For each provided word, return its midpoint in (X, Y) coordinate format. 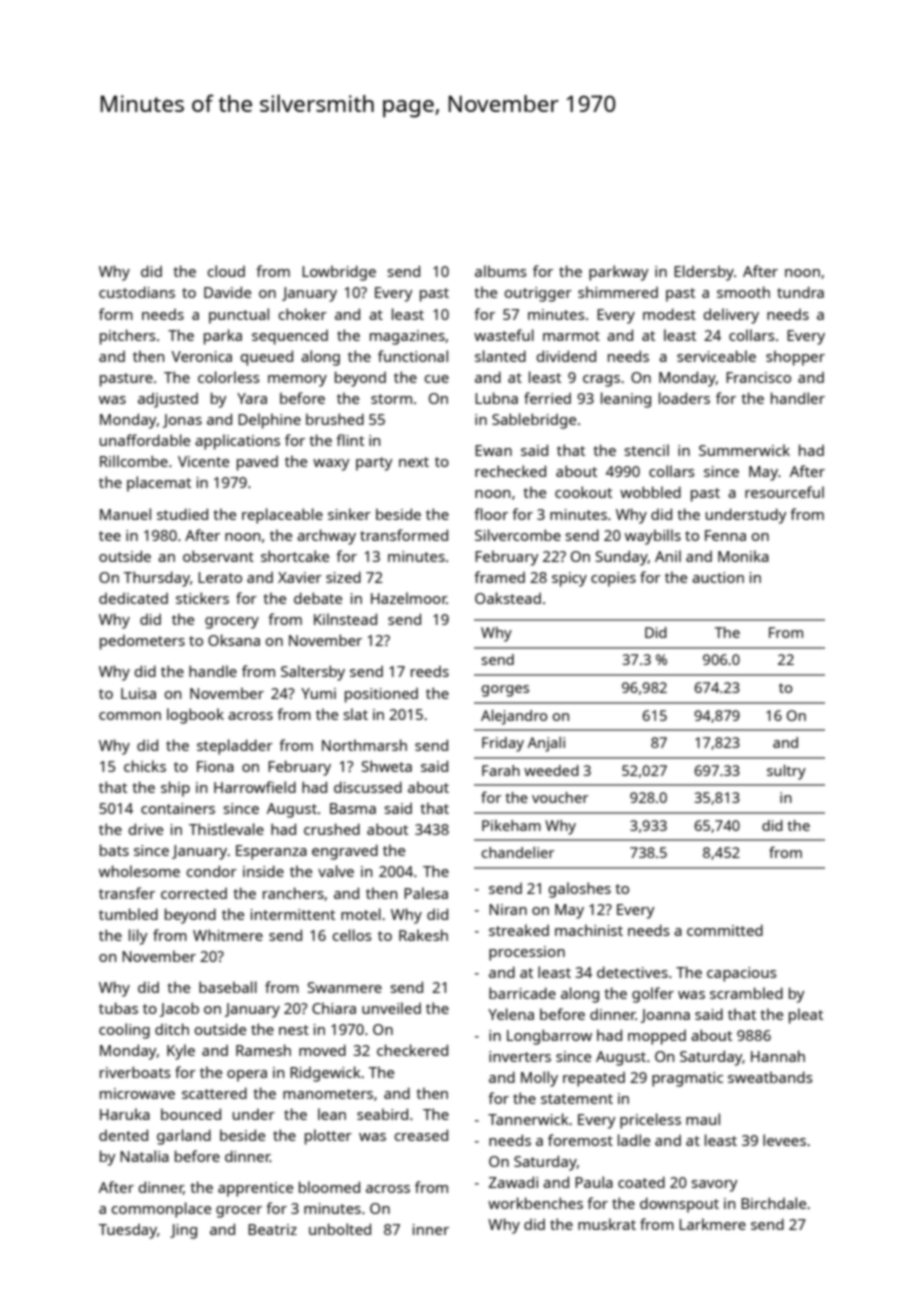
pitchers (128, 337)
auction (718, 577)
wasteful (504, 335)
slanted (500, 356)
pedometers (142, 642)
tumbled (128, 914)
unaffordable (145, 440)
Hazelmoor (409, 598)
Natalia (144, 1156)
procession (527, 953)
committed (725, 930)
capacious (742, 974)
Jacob (179, 1009)
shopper (795, 358)
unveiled (391, 1008)
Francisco (758, 377)
